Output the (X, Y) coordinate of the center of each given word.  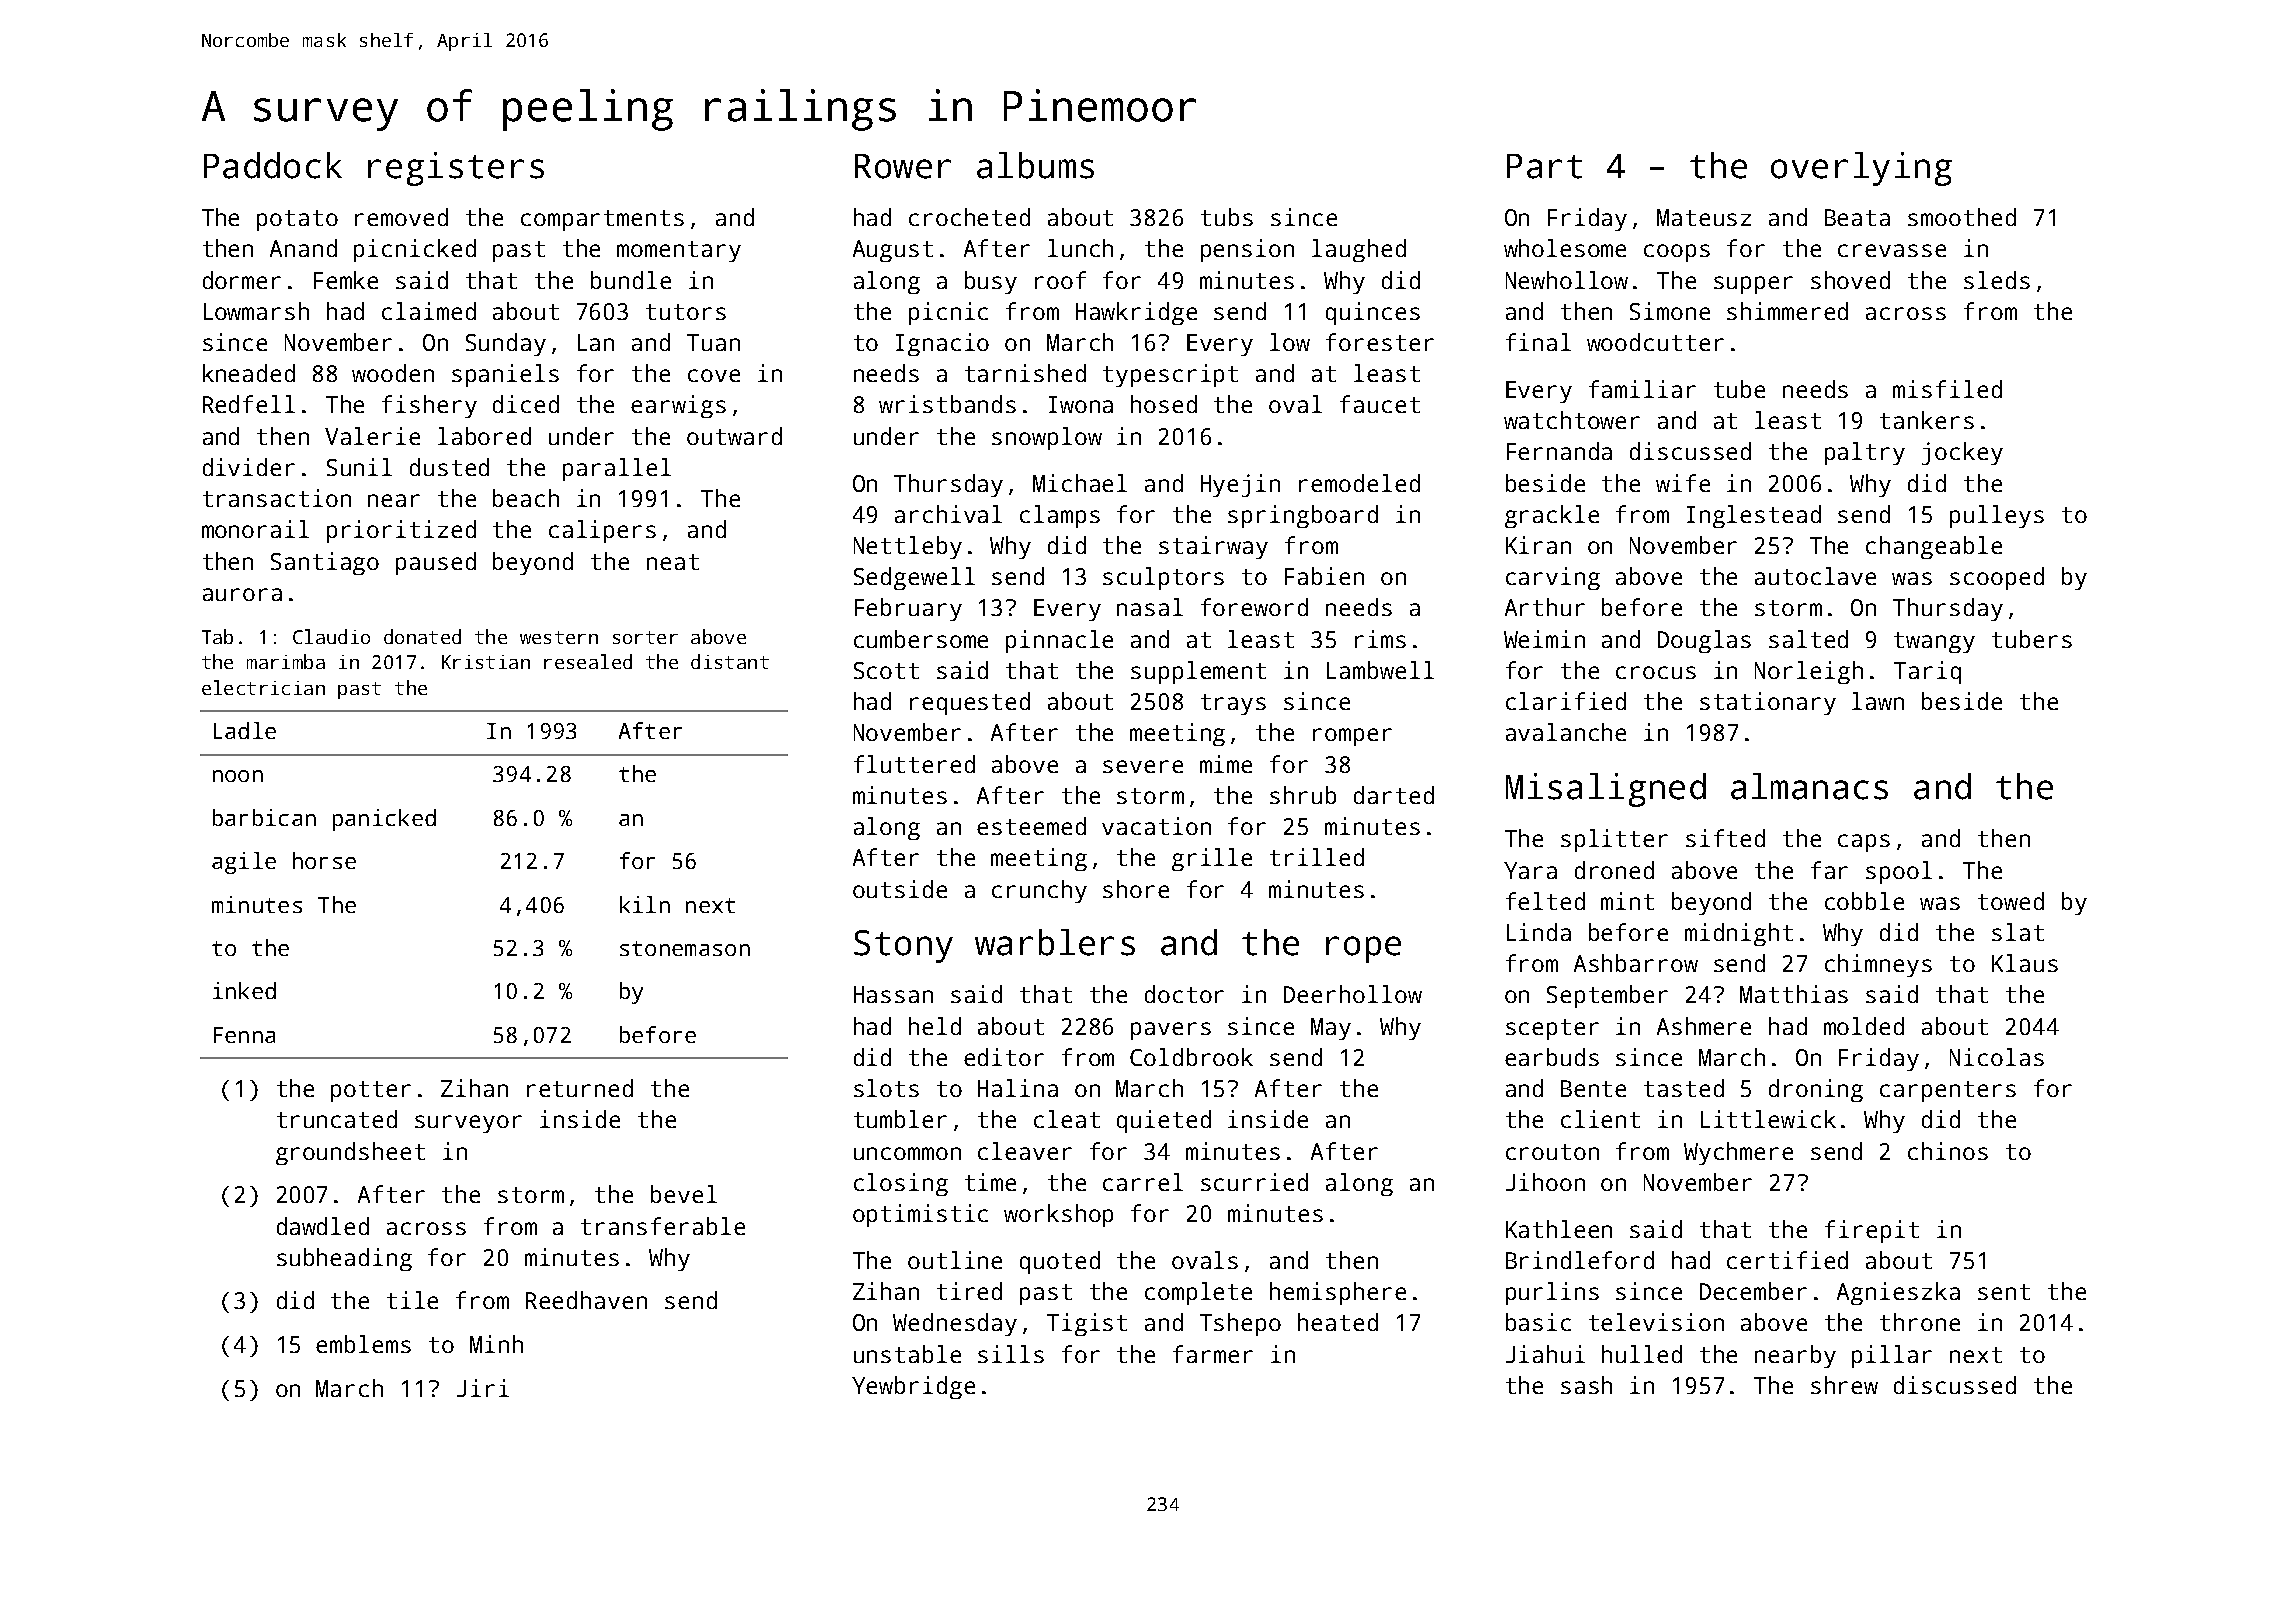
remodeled (1359, 483)
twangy (1934, 642)
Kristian (486, 662)
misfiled (1947, 389)
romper (1352, 737)
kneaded (249, 373)
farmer (1213, 1354)
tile (412, 1300)
